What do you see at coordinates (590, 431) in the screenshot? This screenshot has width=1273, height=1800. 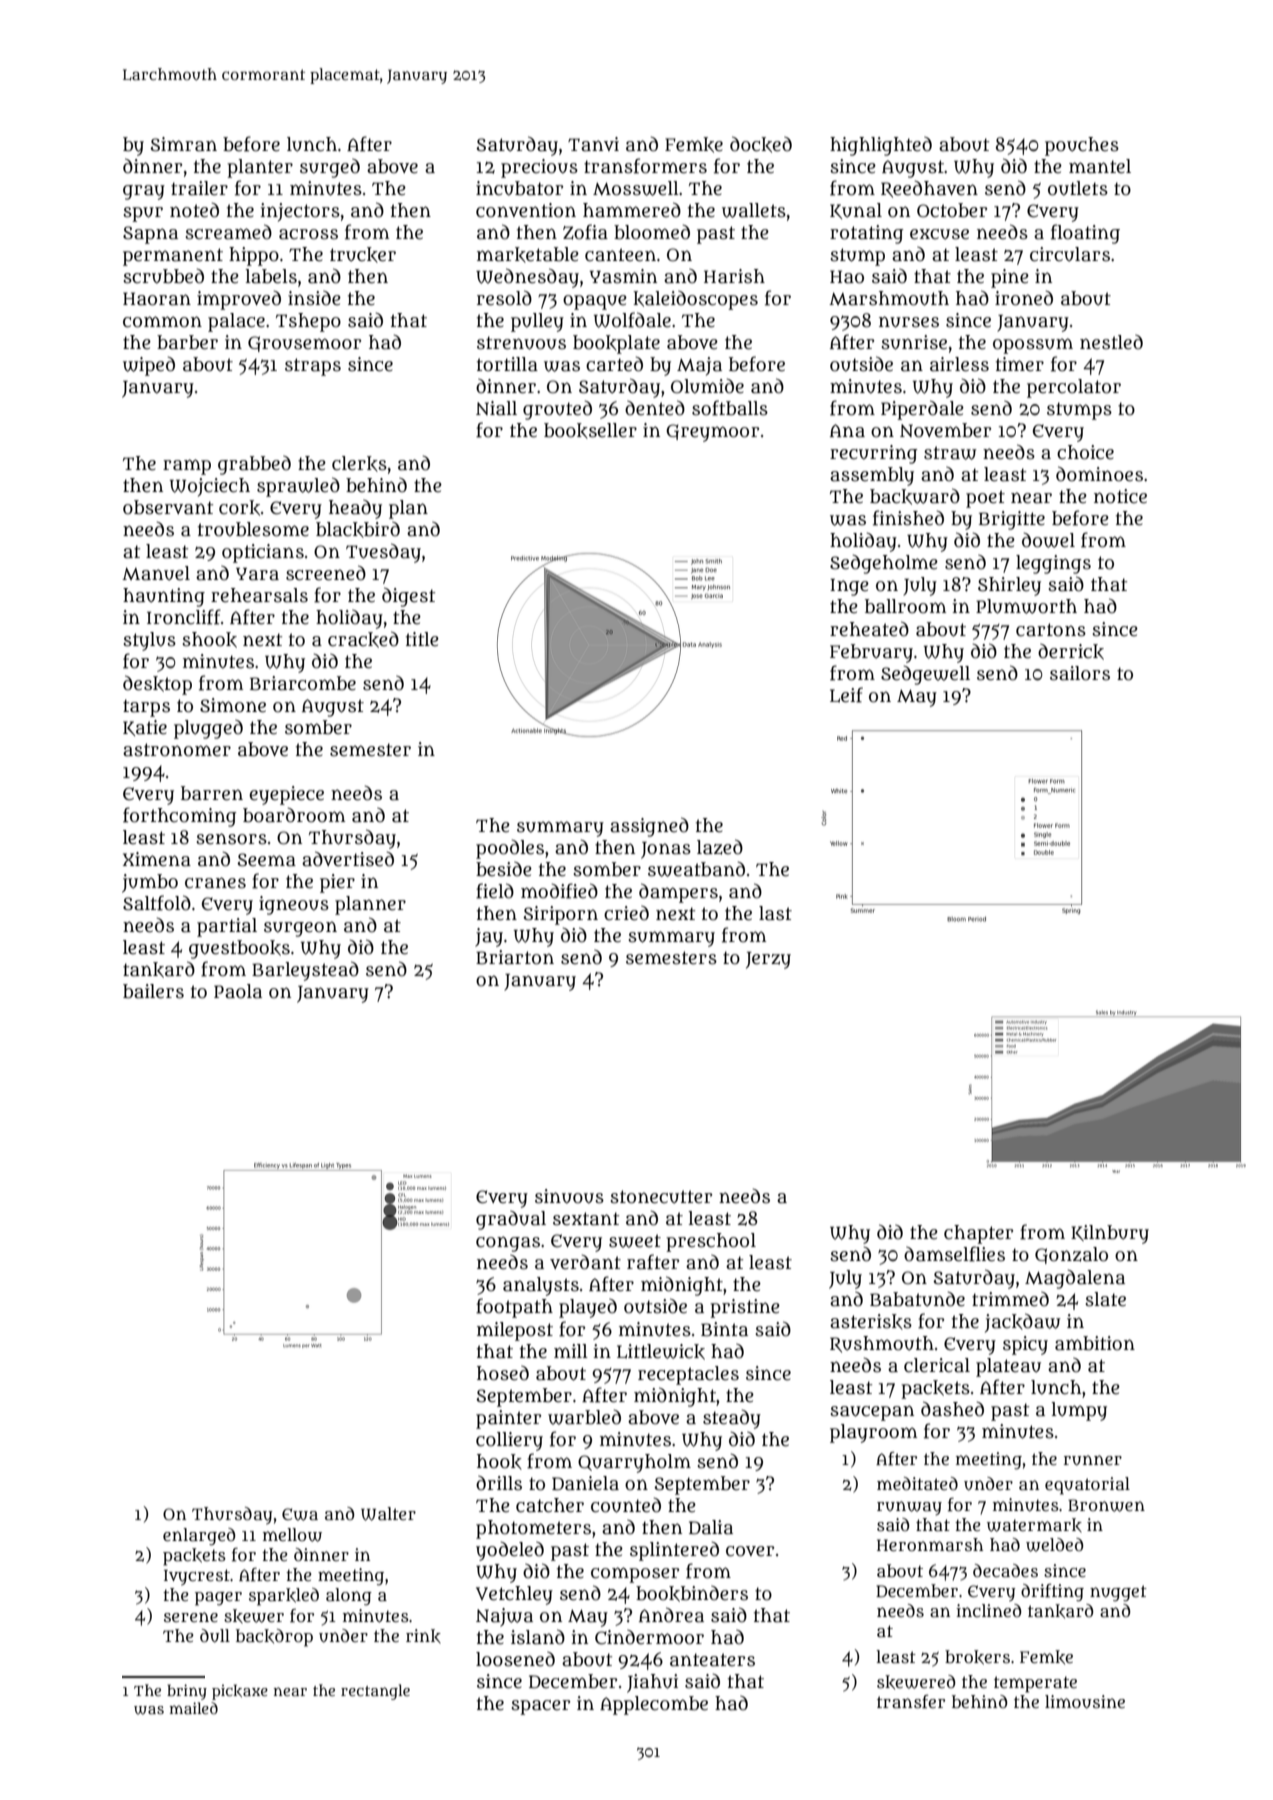 I see `bookseller` at bounding box center [590, 431].
